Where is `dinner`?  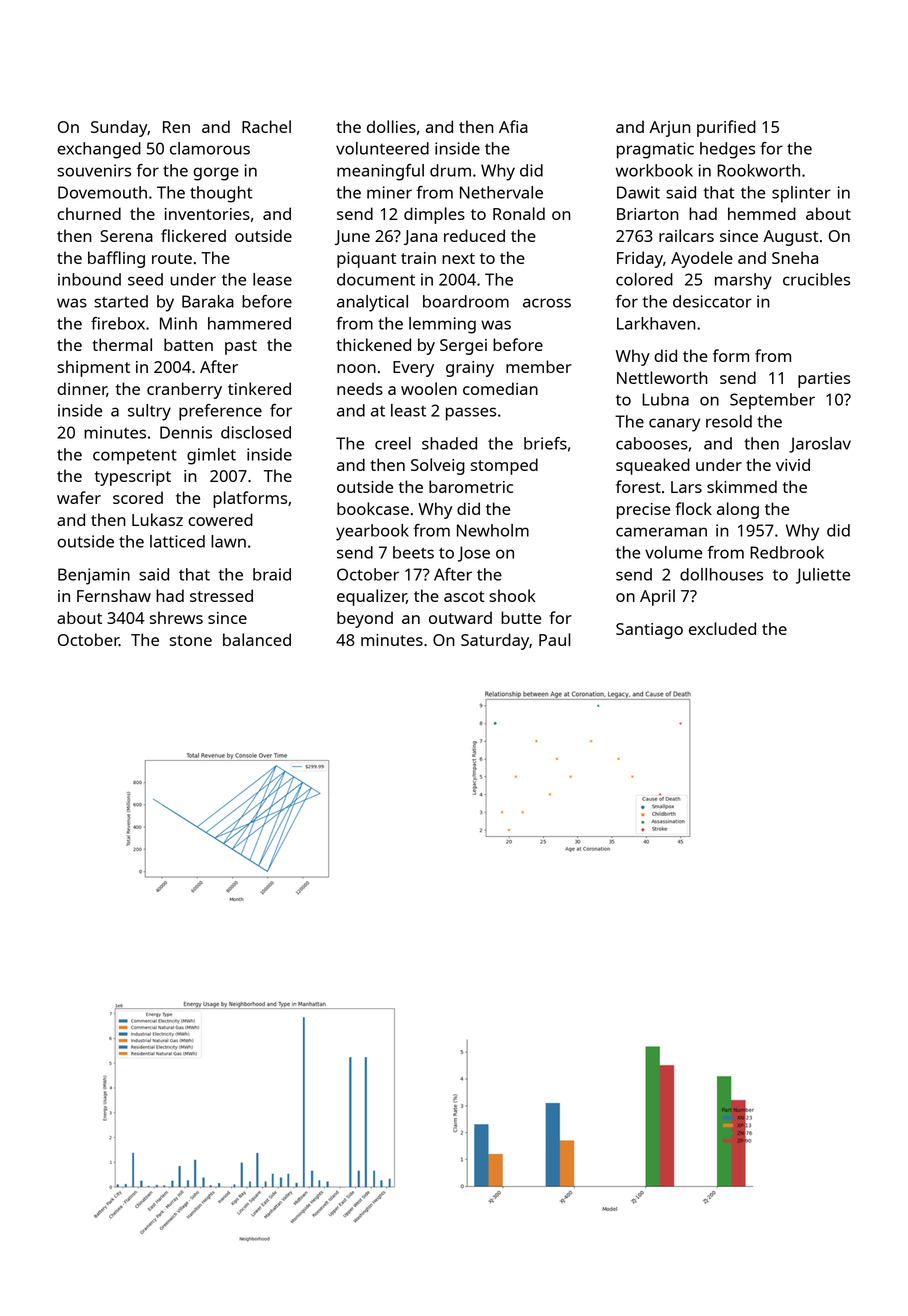
dinner is located at coordinates (82, 389).
